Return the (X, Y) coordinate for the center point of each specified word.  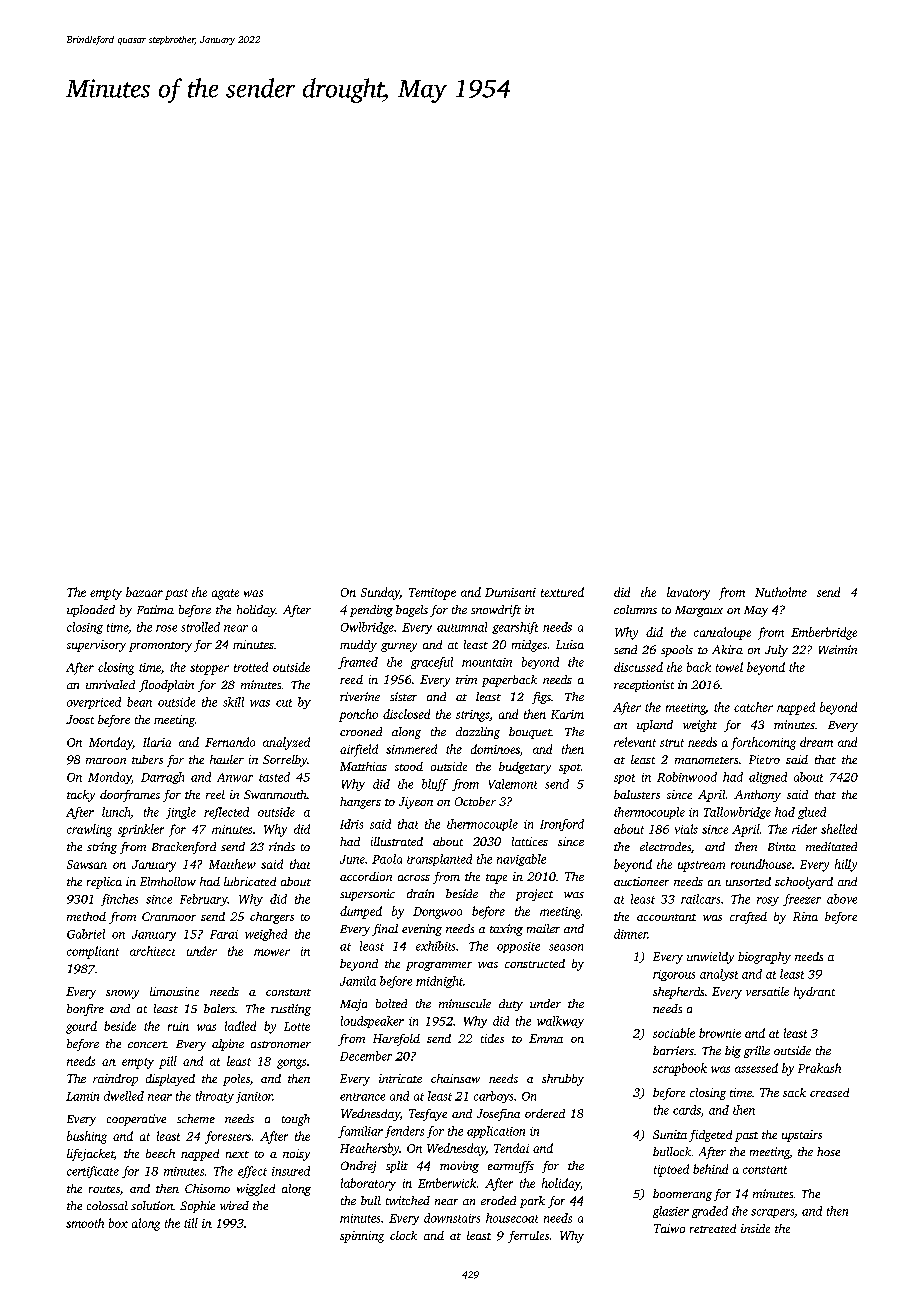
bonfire (85, 1010)
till (191, 1223)
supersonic (367, 895)
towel (729, 667)
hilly (846, 865)
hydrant (814, 993)
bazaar (144, 592)
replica (104, 883)
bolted (391, 1003)
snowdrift (496, 611)
